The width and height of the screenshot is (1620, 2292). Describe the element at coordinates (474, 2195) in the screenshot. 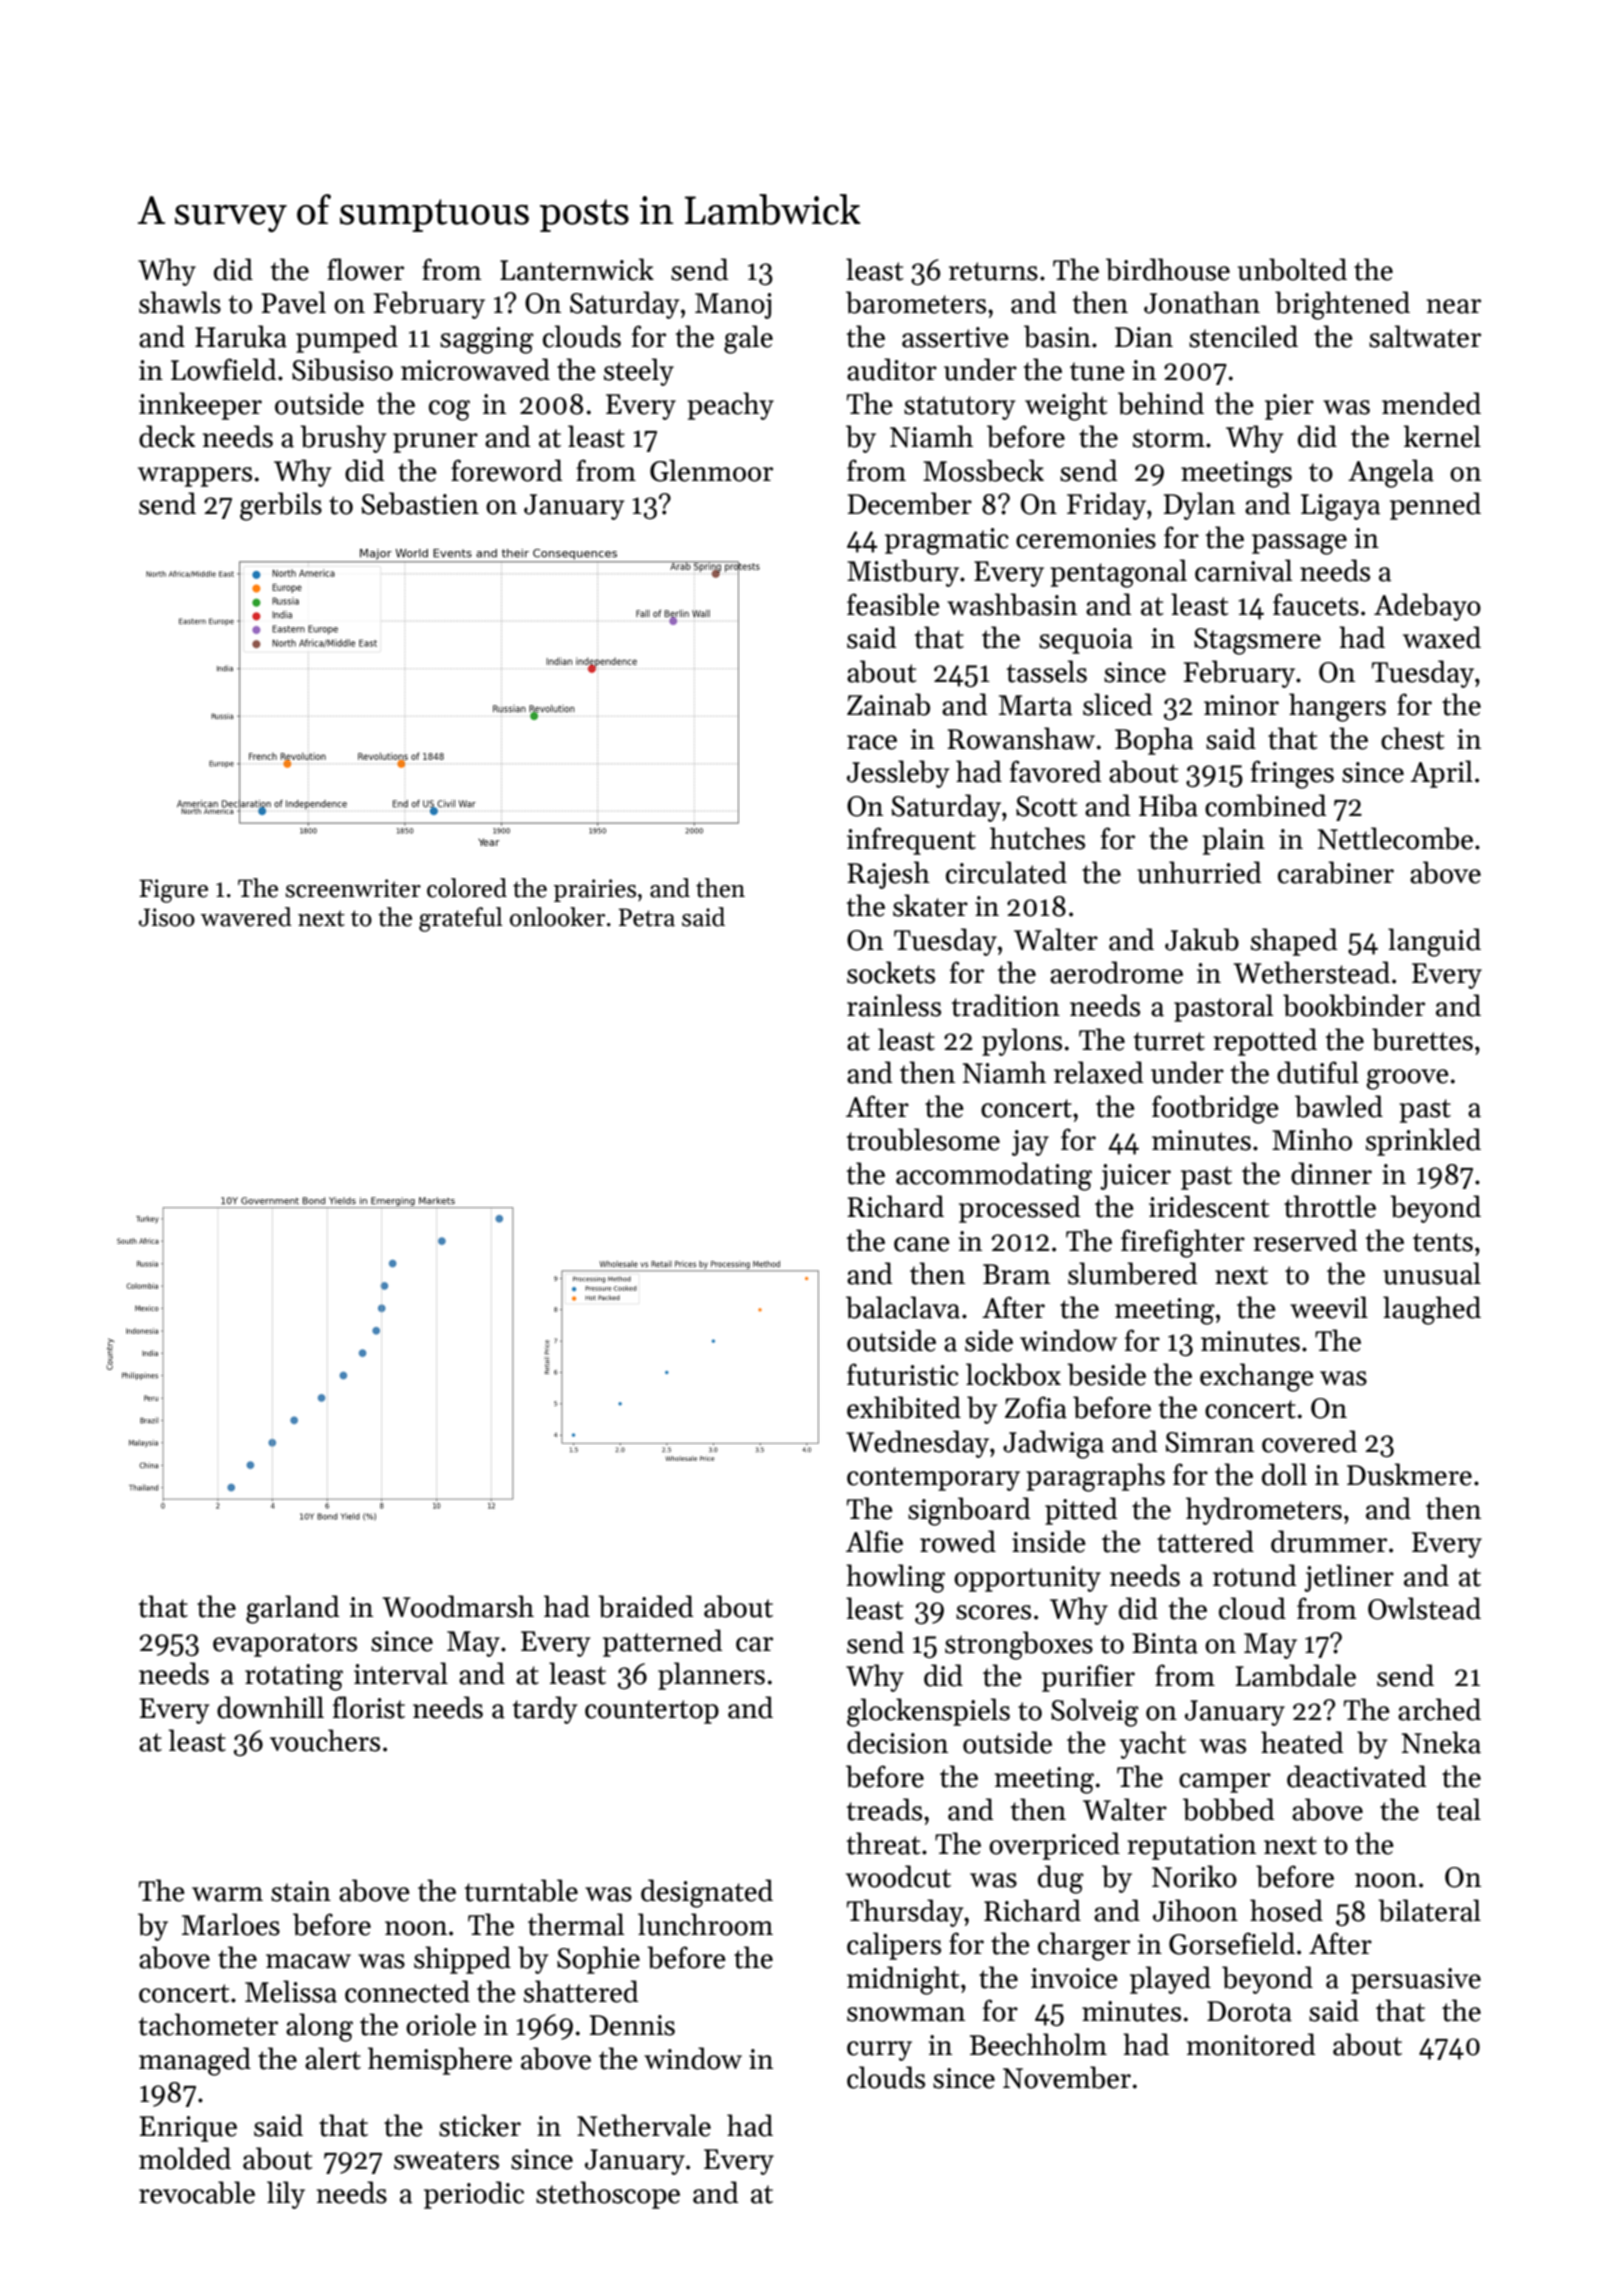

I see `periodic` at that location.
